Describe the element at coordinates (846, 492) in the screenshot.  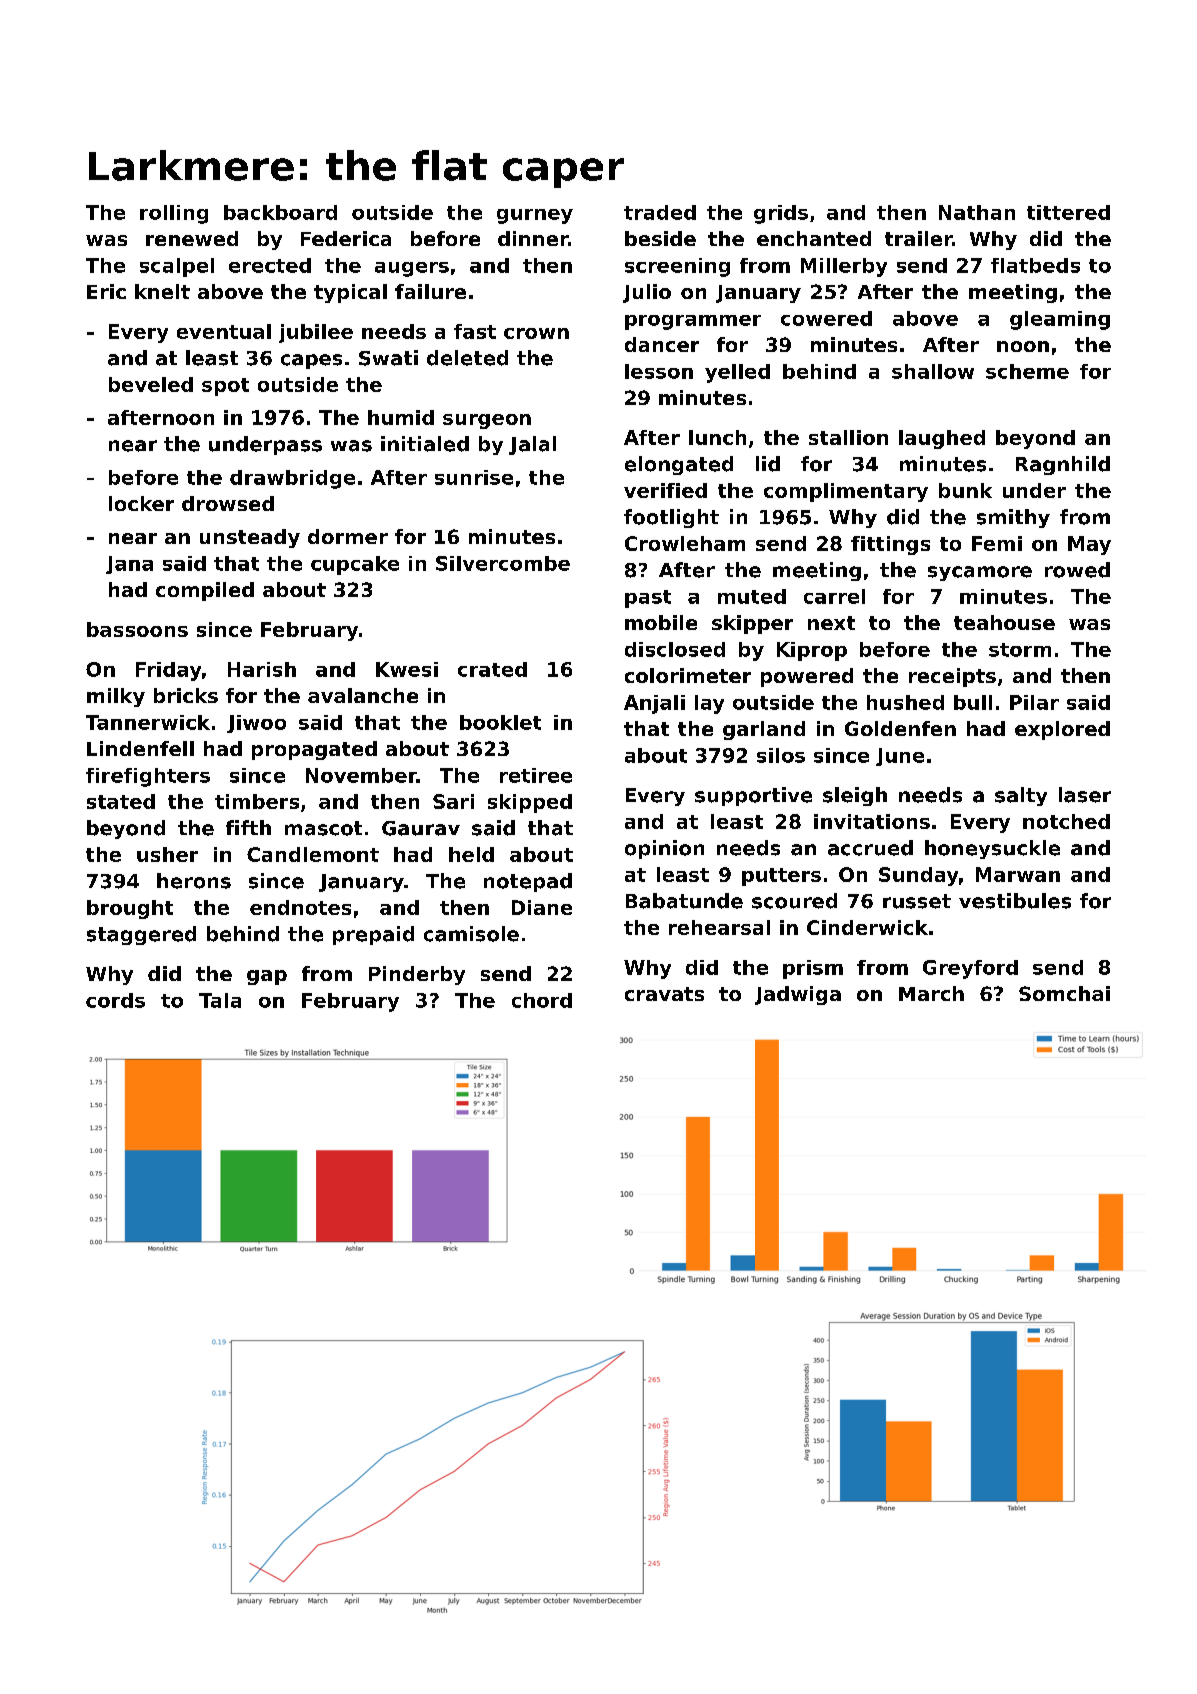
I see `complimentary` at that location.
